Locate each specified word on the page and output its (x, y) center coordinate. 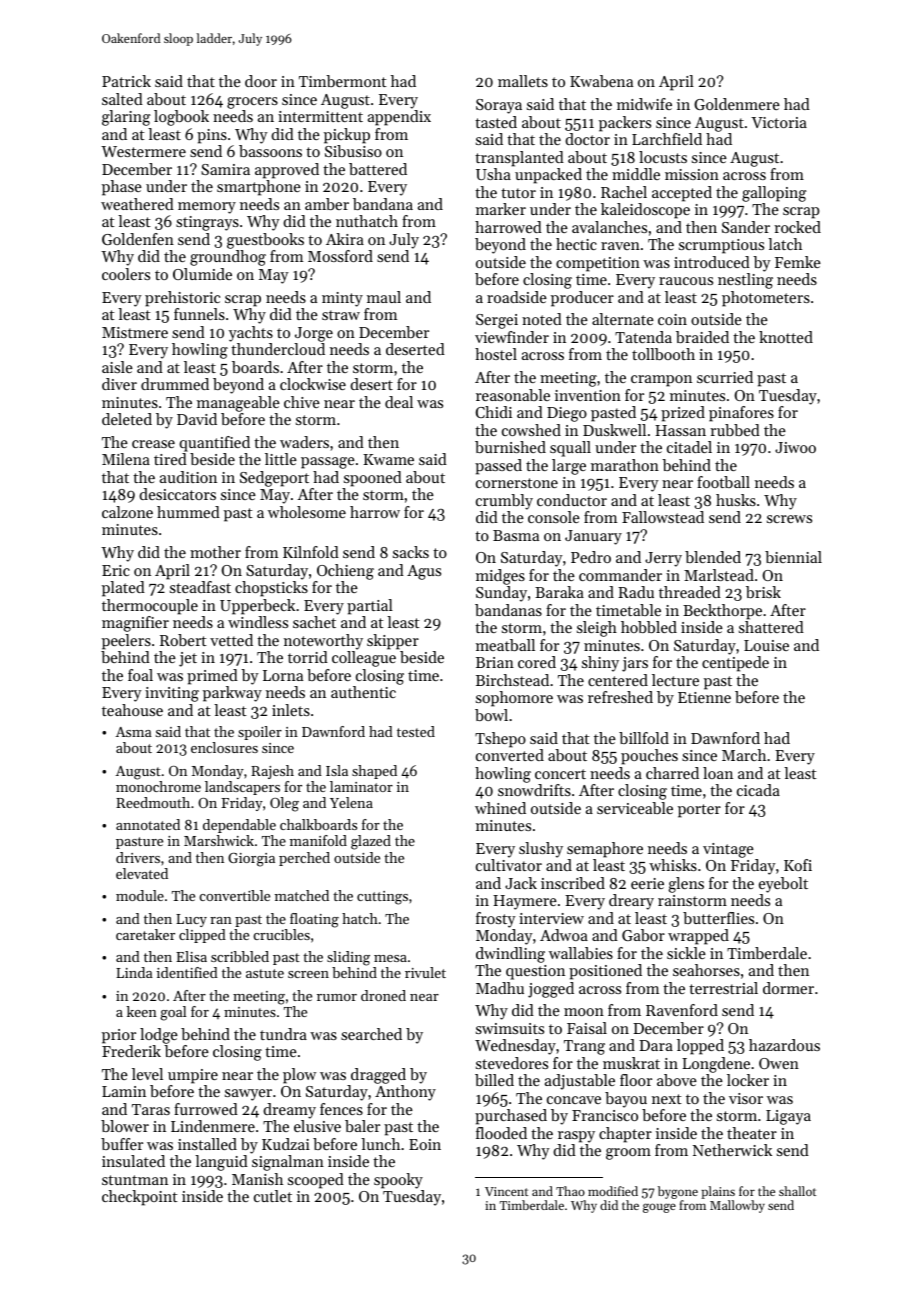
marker (501, 209)
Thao (570, 1191)
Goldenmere (737, 104)
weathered (137, 204)
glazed (371, 842)
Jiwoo (795, 447)
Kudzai (286, 1144)
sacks (411, 552)
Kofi (798, 865)
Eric (116, 570)
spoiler (260, 733)
